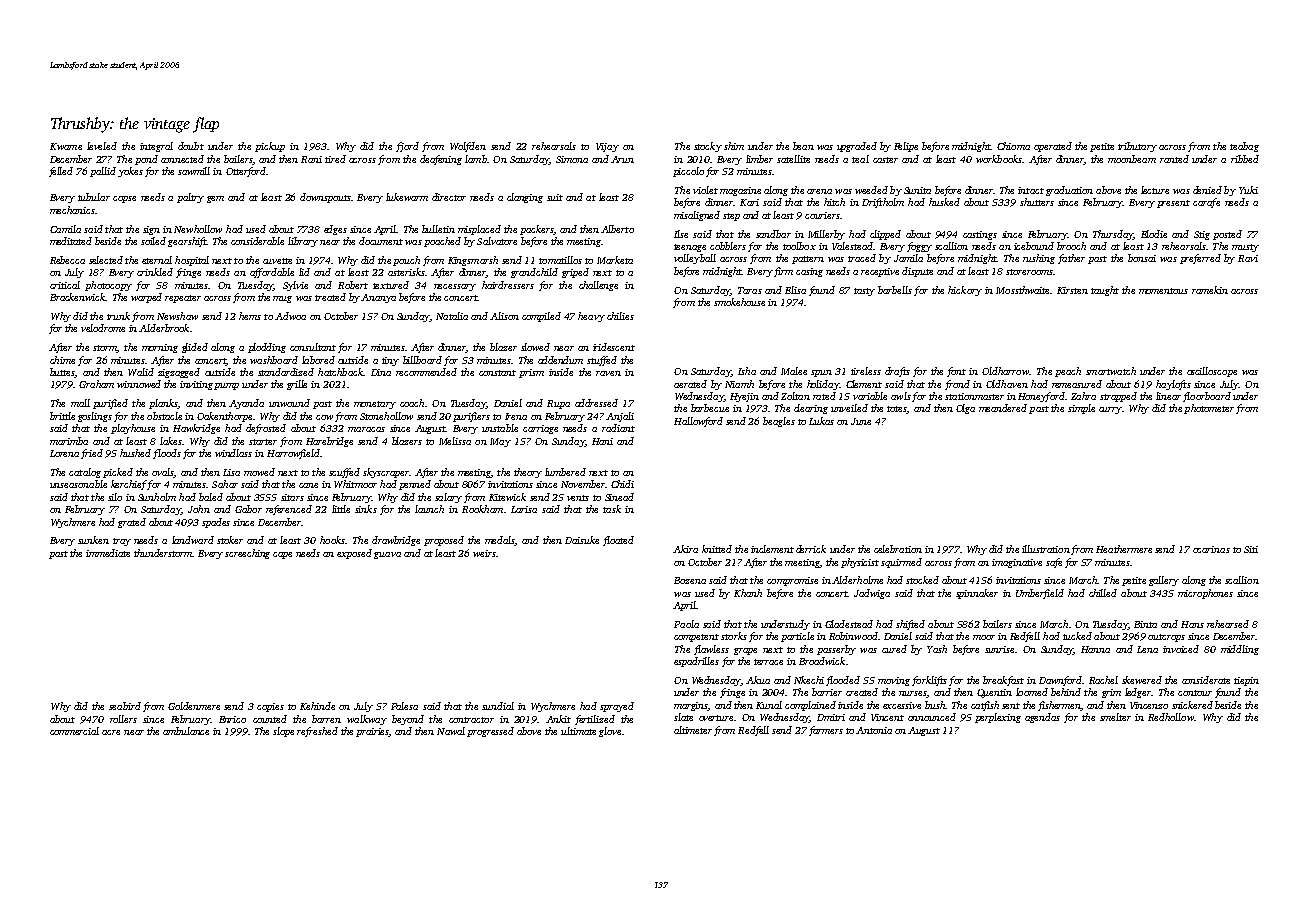  What do you see at coordinates (1210, 290) in the screenshot?
I see `ramekin` at bounding box center [1210, 290].
